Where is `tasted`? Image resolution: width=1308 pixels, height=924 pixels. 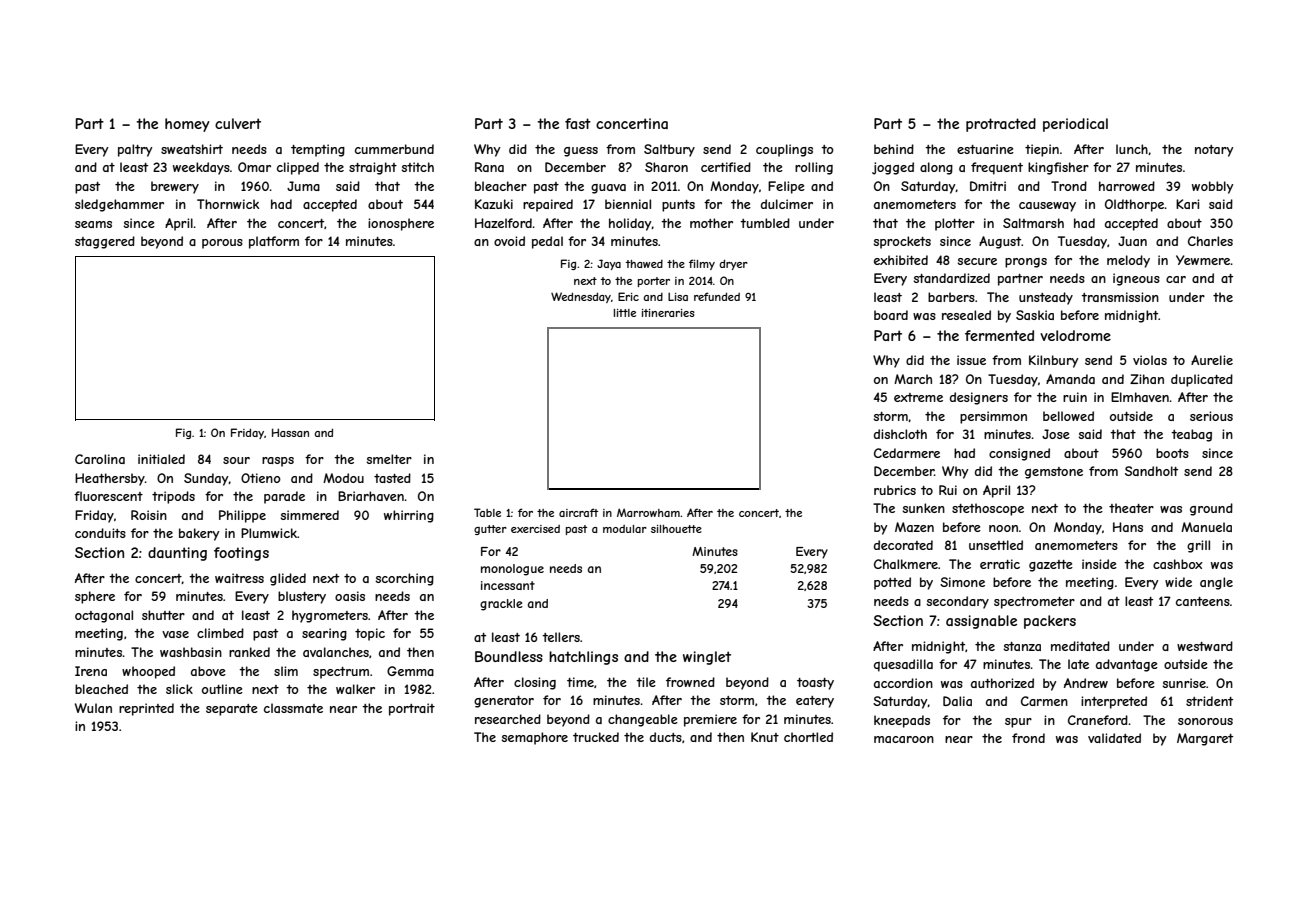
tasted is located at coordinates (392, 478).
